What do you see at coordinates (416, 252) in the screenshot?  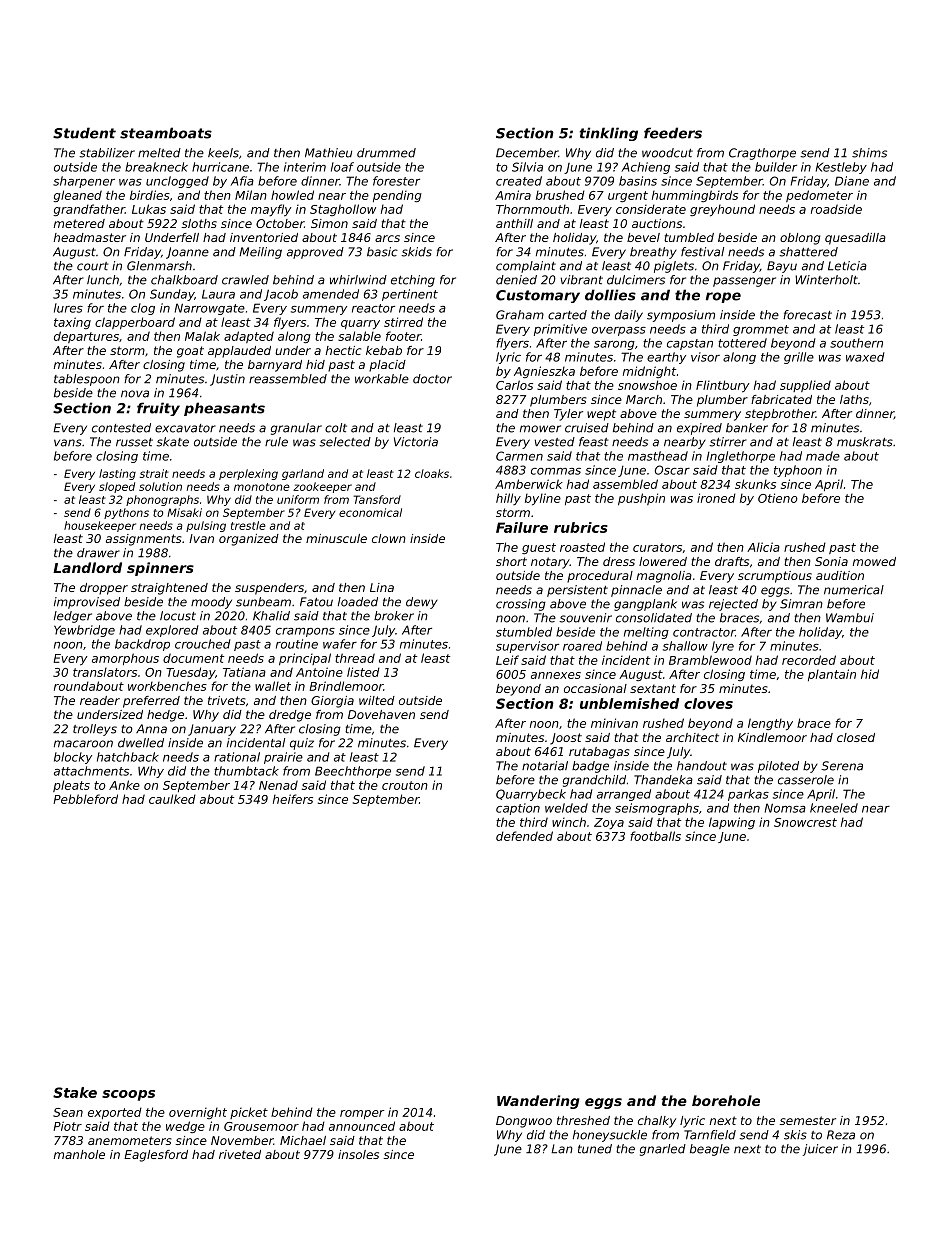 I see `skids` at bounding box center [416, 252].
